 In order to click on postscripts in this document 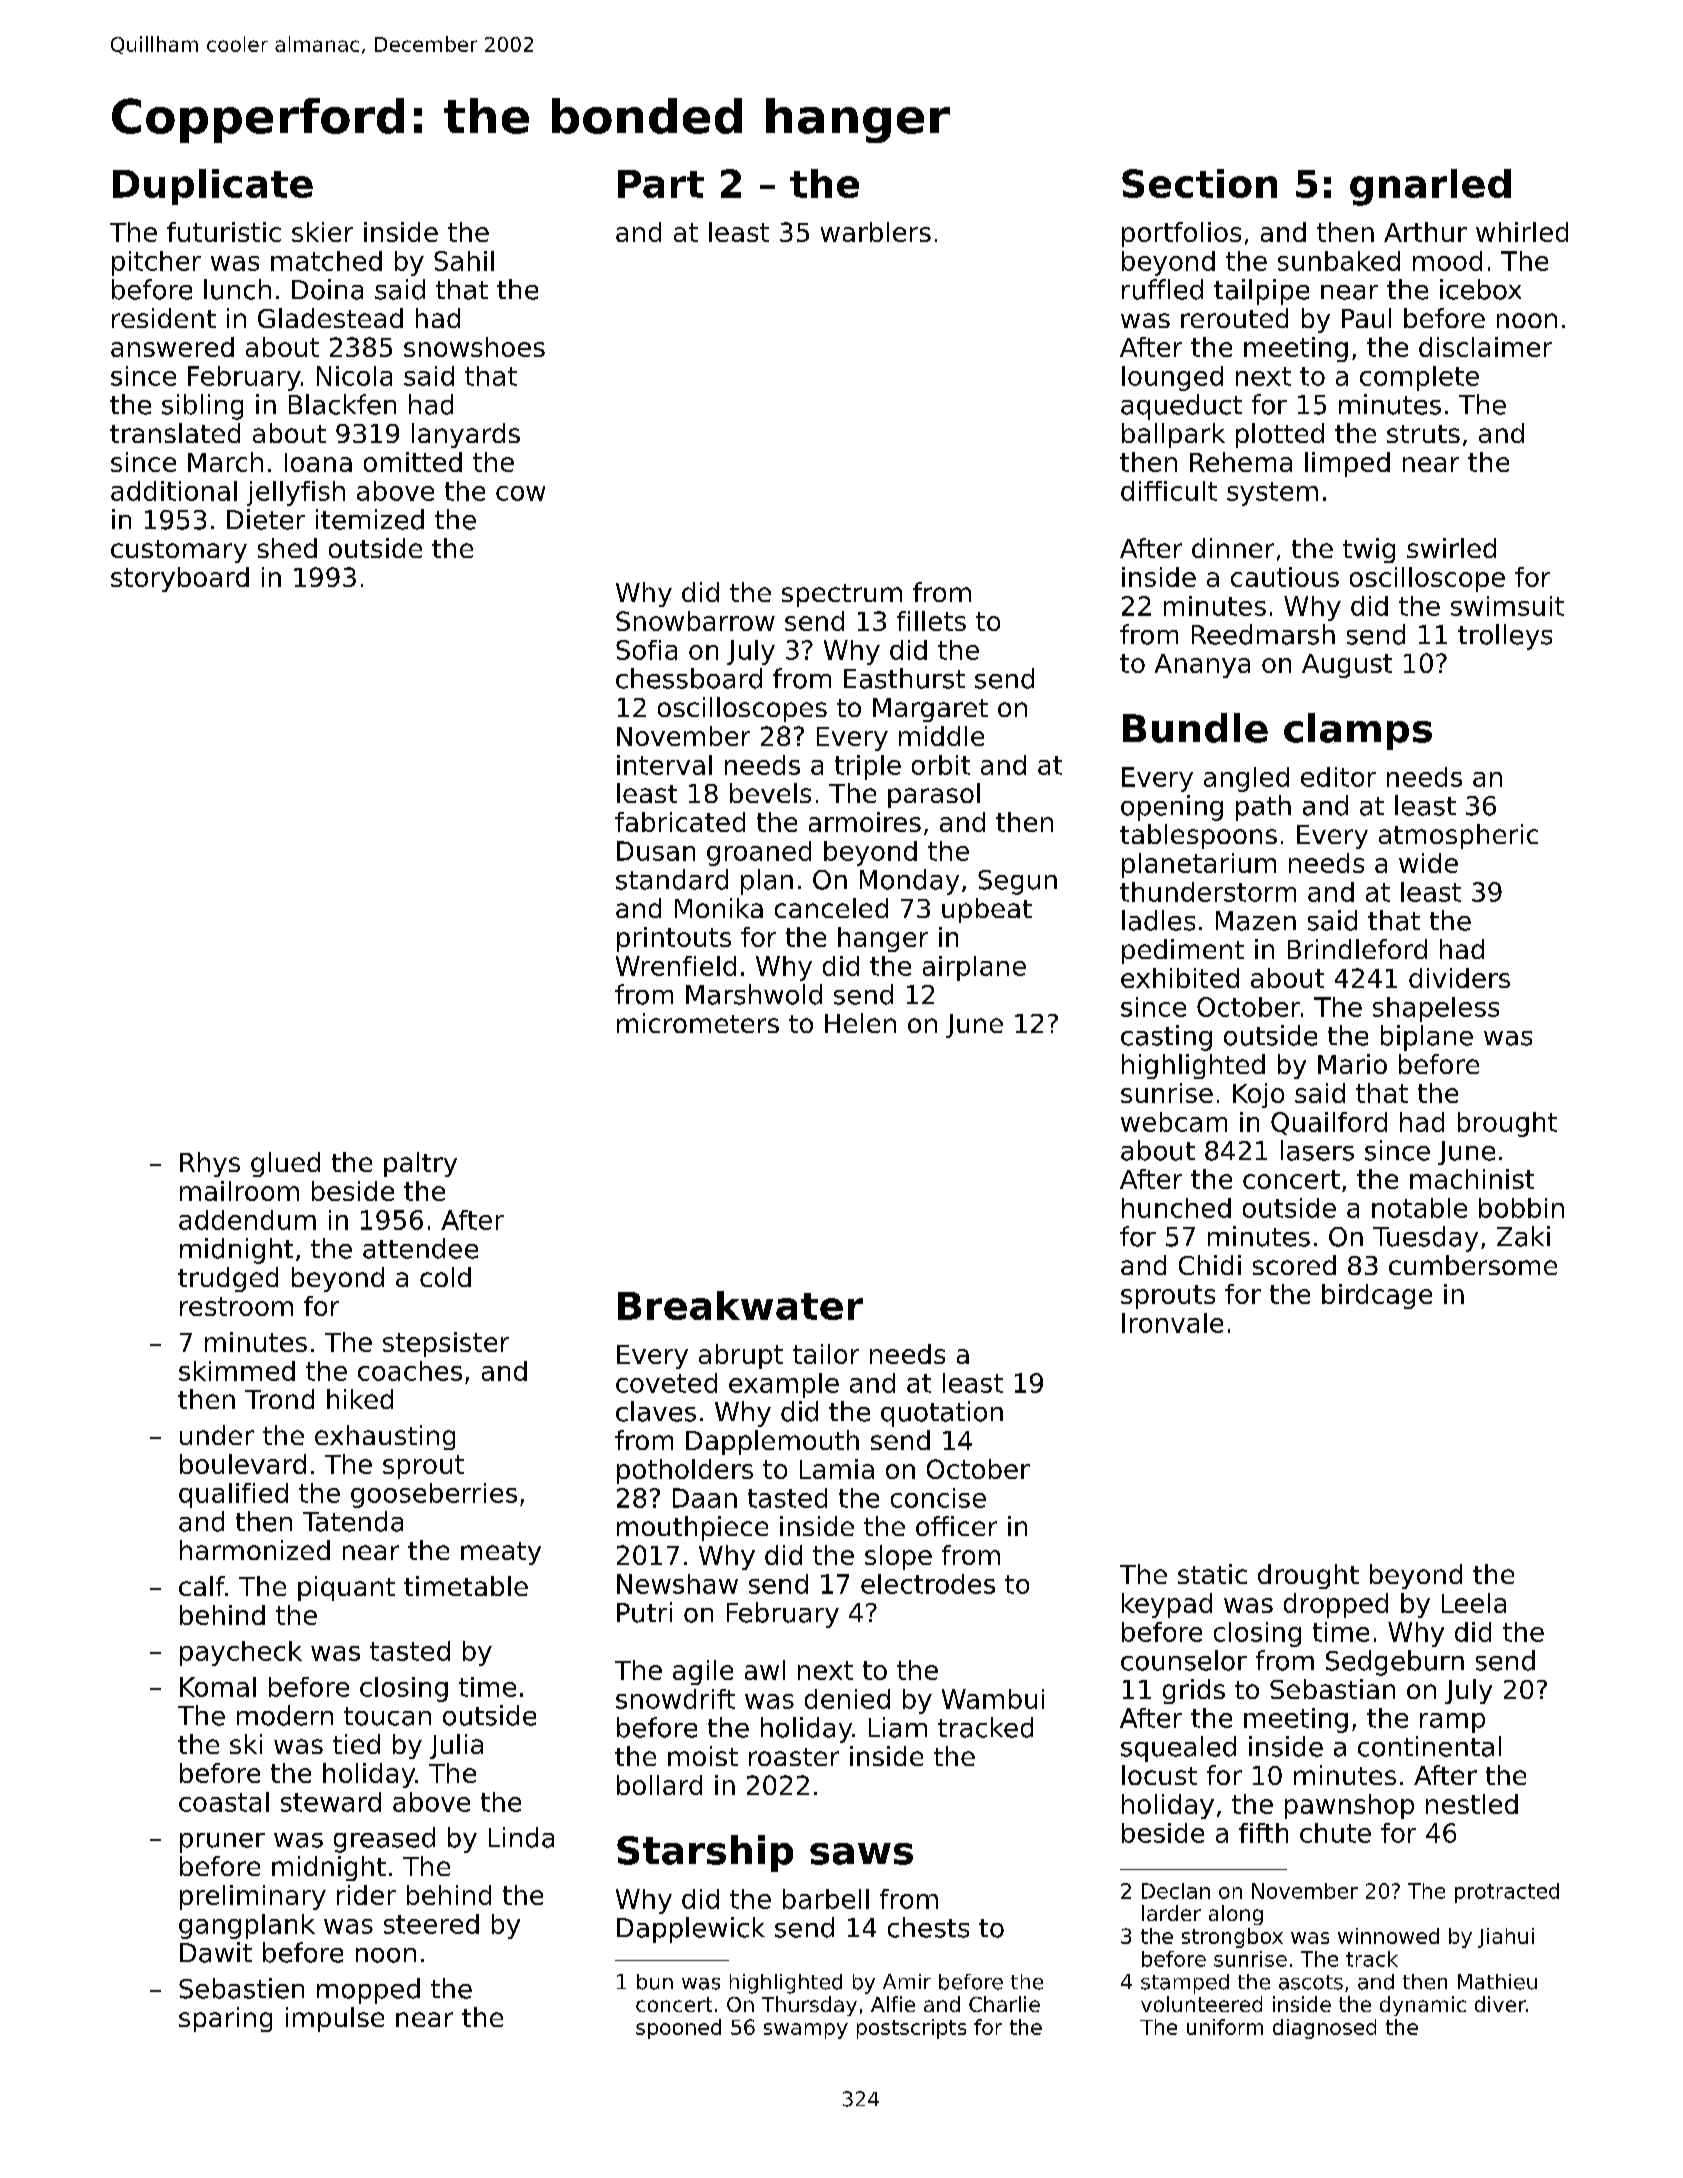, I will do `click(911, 2029)`.
